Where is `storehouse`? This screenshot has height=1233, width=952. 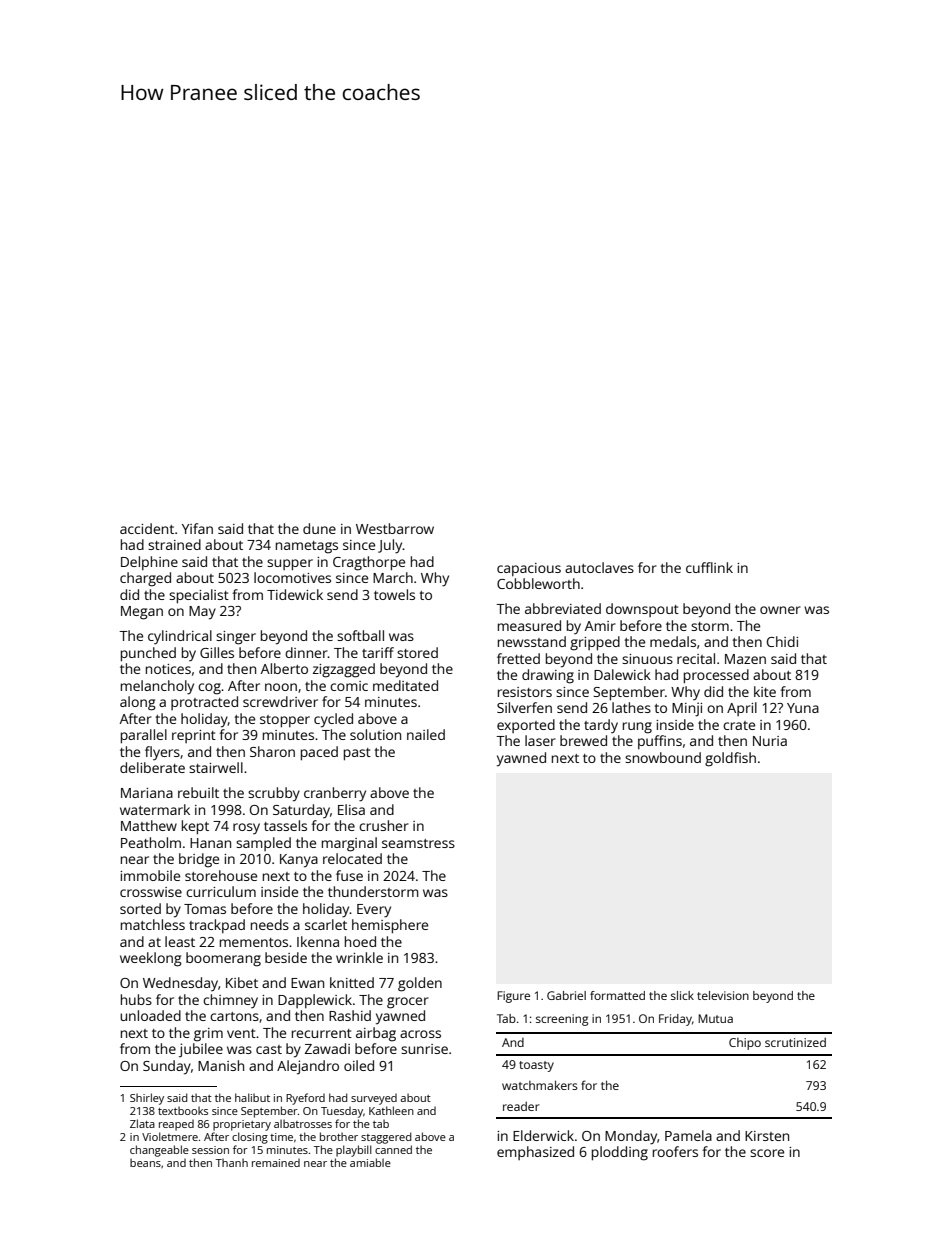 storehouse is located at coordinates (221, 875).
